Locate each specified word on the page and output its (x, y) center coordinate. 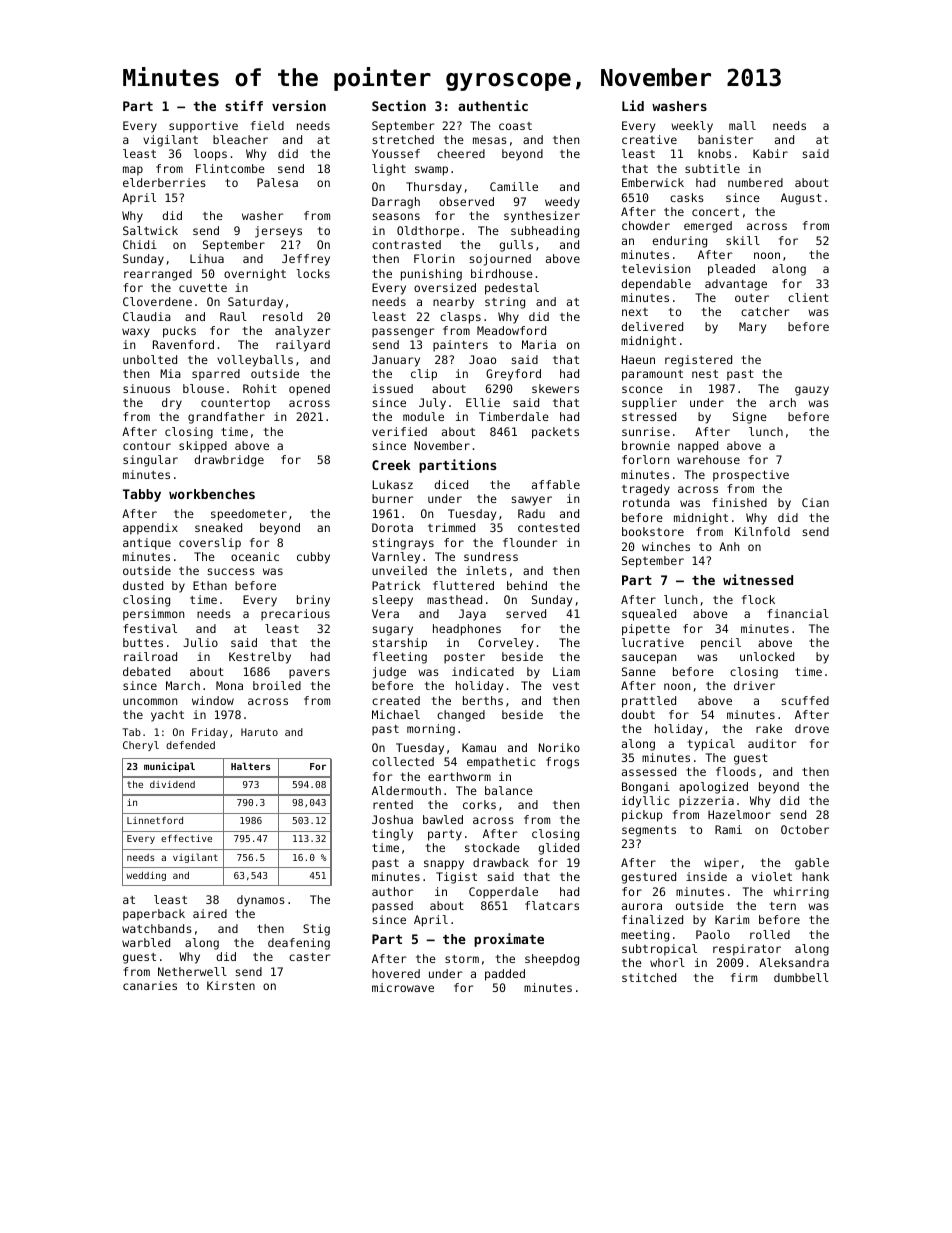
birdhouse (502, 273)
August (801, 199)
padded (505, 975)
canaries (150, 985)
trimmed (451, 527)
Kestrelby (260, 658)
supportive (203, 127)
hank (815, 876)
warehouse (708, 459)
